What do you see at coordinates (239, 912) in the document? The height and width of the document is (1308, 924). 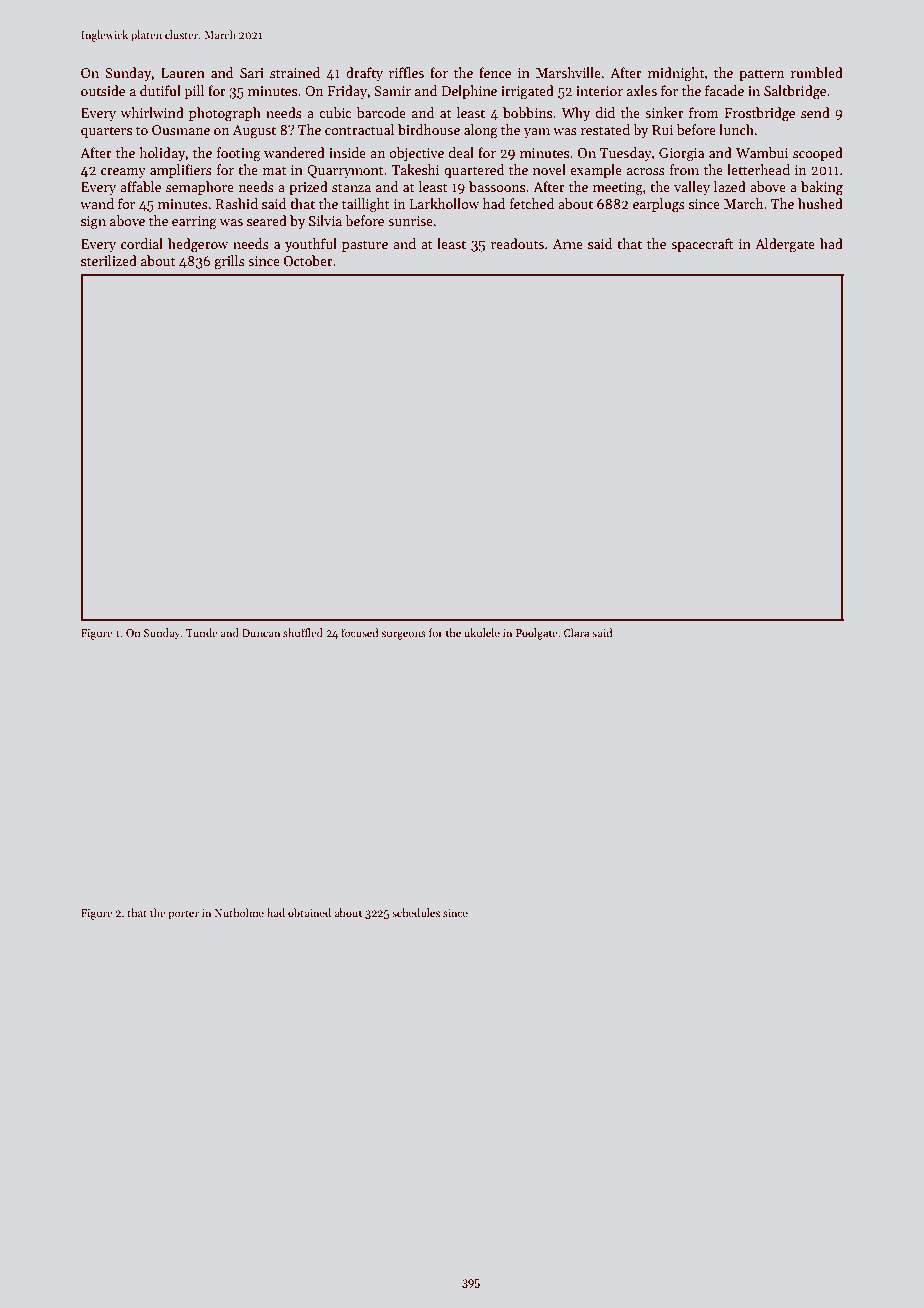 I see `Nutholme` at bounding box center [239, 912].
